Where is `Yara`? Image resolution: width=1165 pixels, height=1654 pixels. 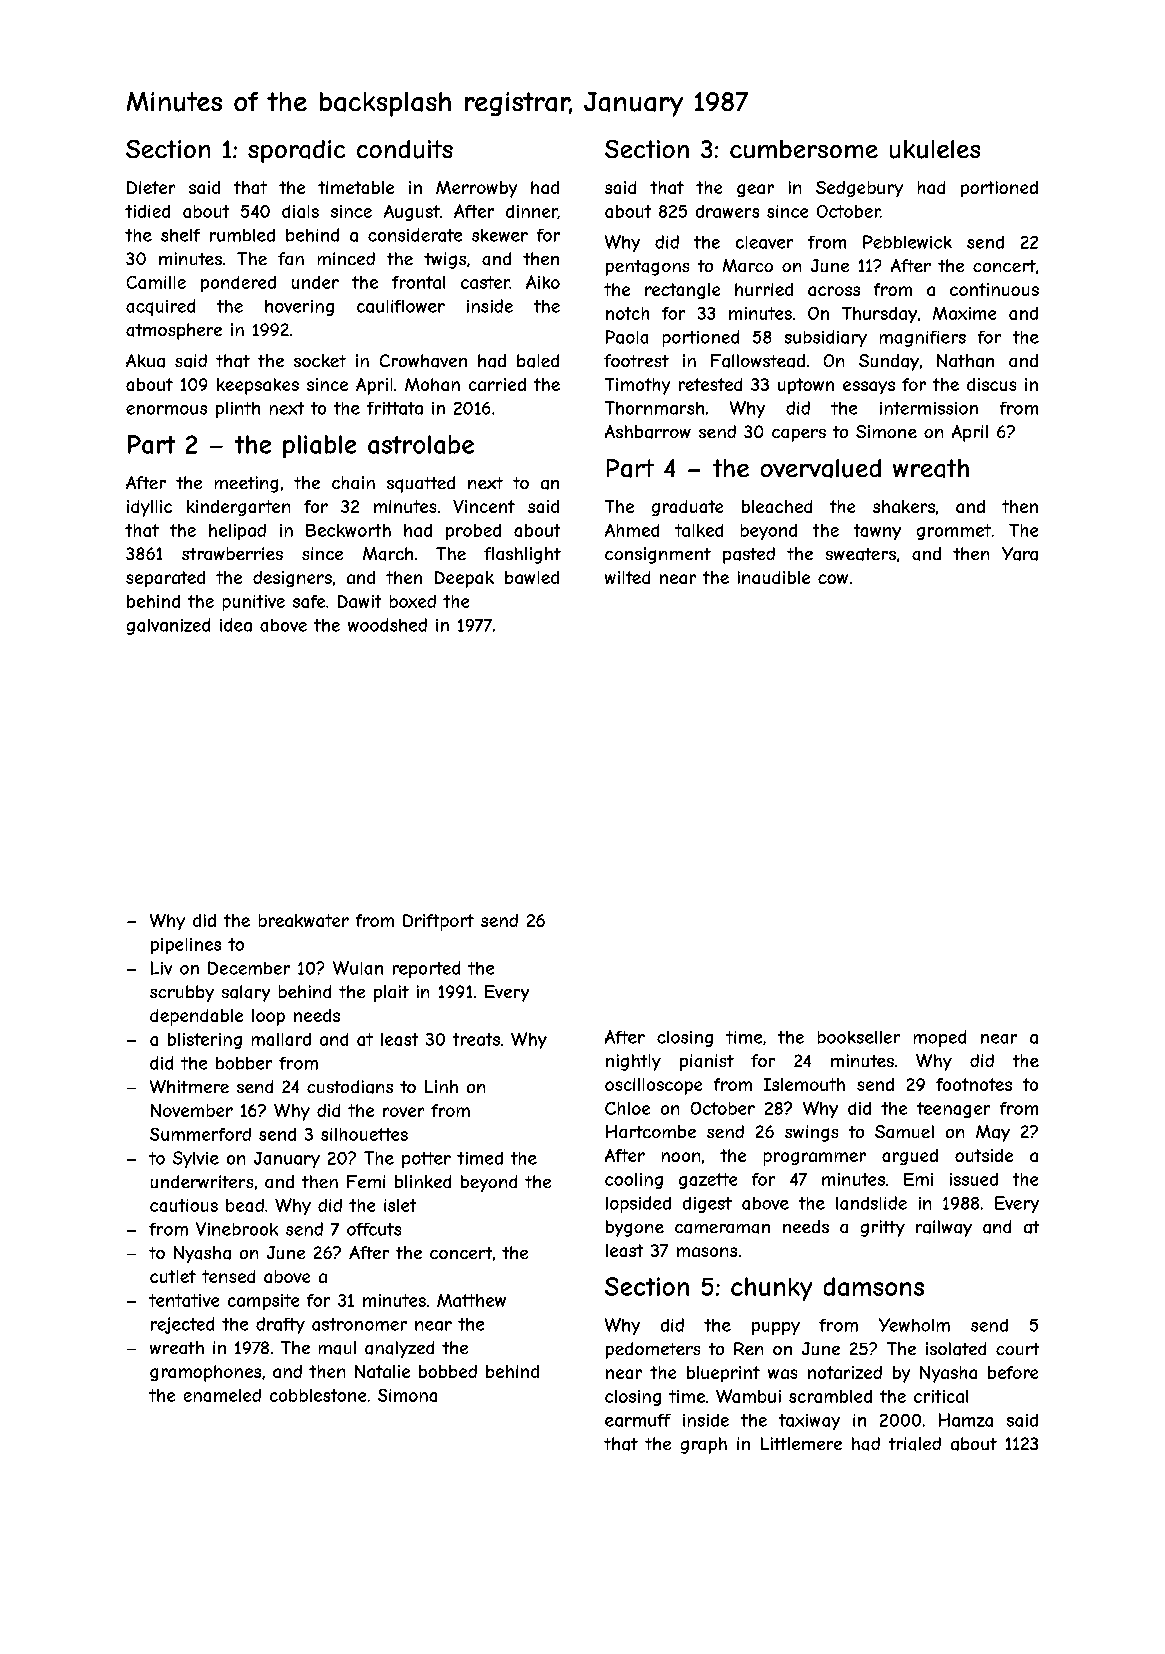
Yara is located at coordinates (1020, 554).
